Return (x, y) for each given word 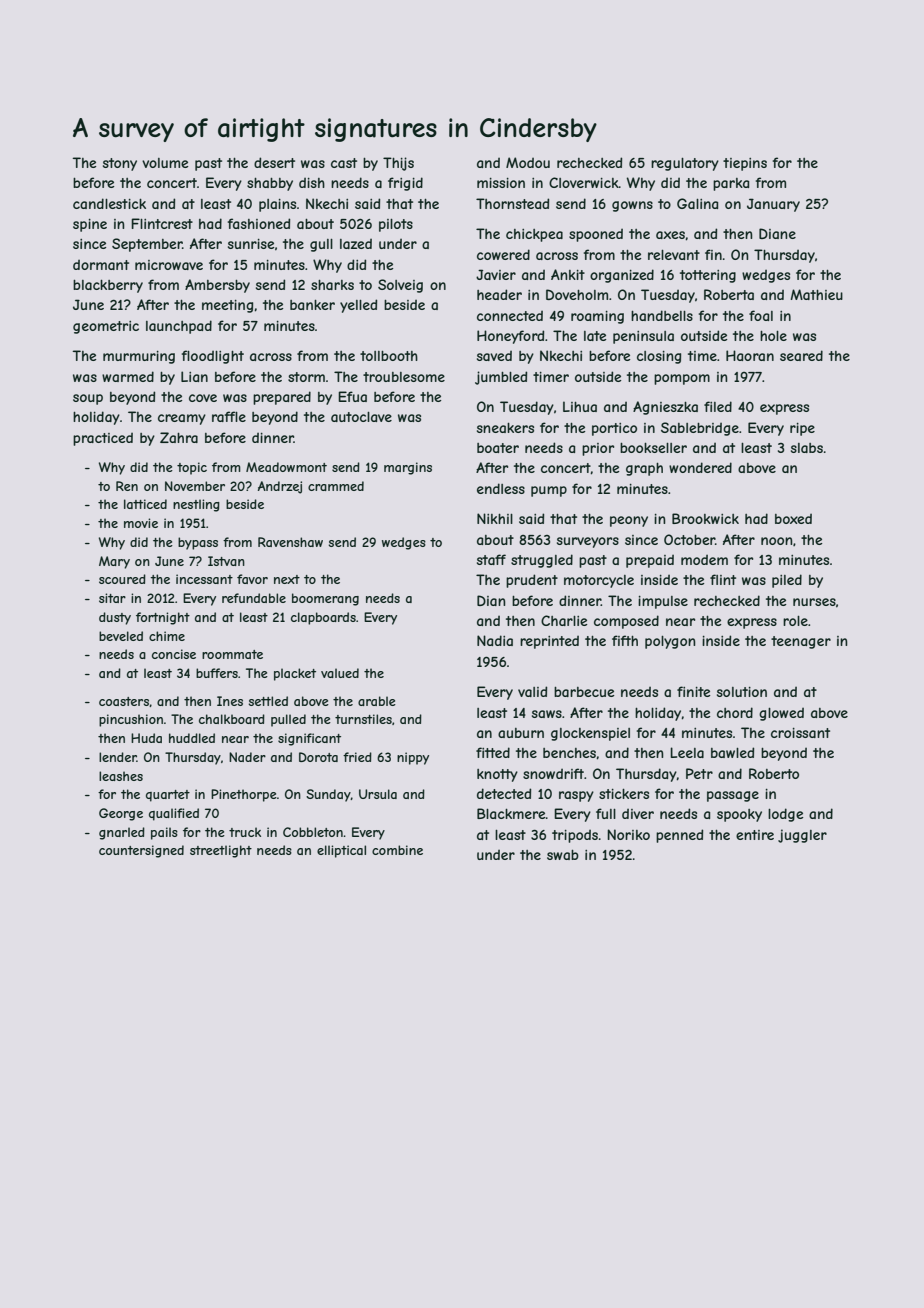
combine (397, 850)
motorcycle (599, 581)
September (147, 245)
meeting (227, 306)
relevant (674, 255)
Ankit (568, 274)
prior (598, 449)
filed (718, 406)
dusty (115, 618)
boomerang (325, 599)
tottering (708, 276)
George (121, 814)
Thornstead (512, 203)
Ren (127, 486)
